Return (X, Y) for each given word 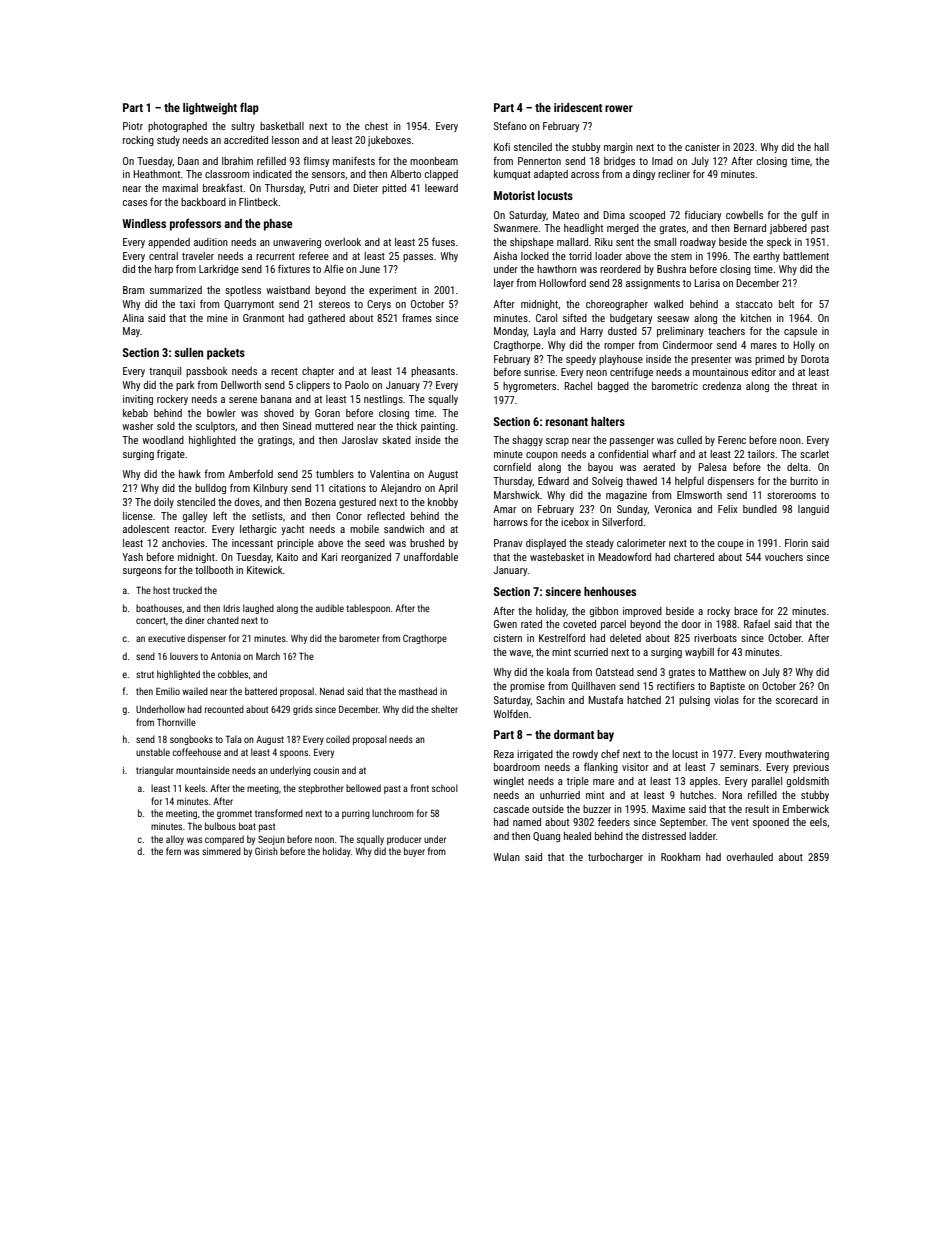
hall (821, 147)
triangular (155, 771)
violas (726, 700)
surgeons (142, 572)
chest (376, 126)
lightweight (210, 109)
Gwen (505, 624)
